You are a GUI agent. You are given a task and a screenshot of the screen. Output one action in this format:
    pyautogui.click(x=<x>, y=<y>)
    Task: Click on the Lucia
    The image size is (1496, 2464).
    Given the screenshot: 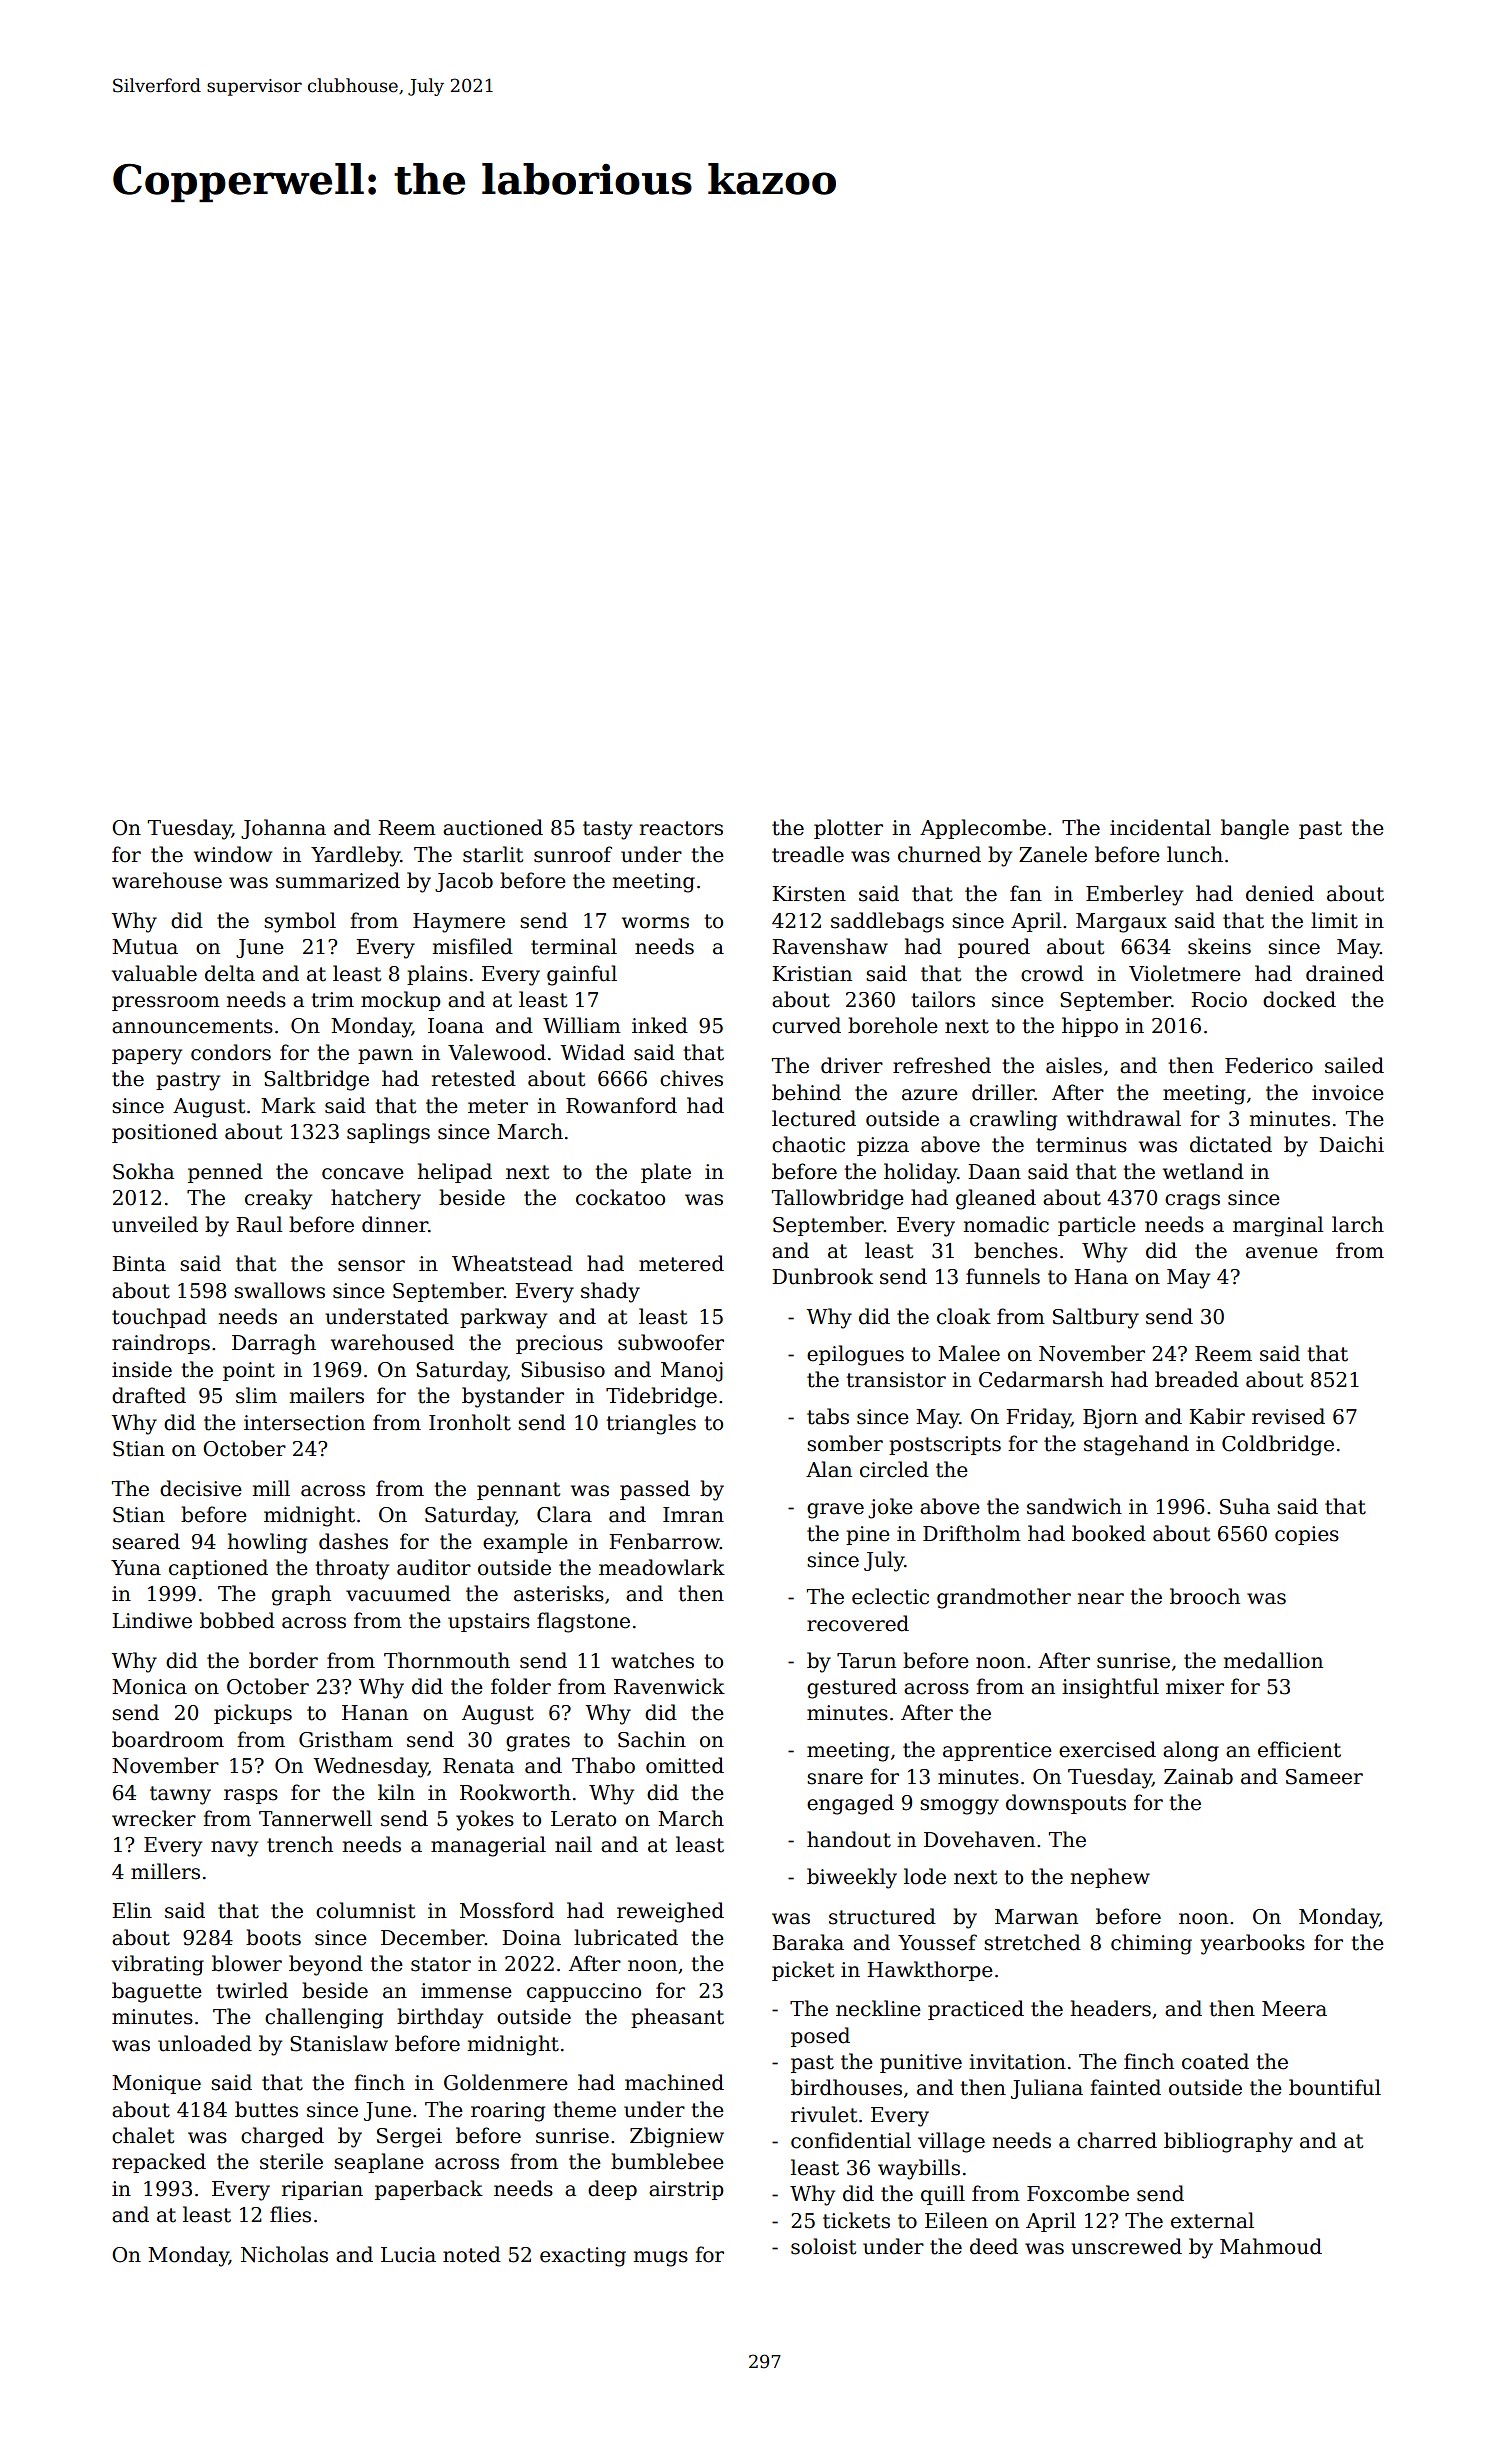 What is the action you would take?
    pyautogui.click(x=408, y=2255)
